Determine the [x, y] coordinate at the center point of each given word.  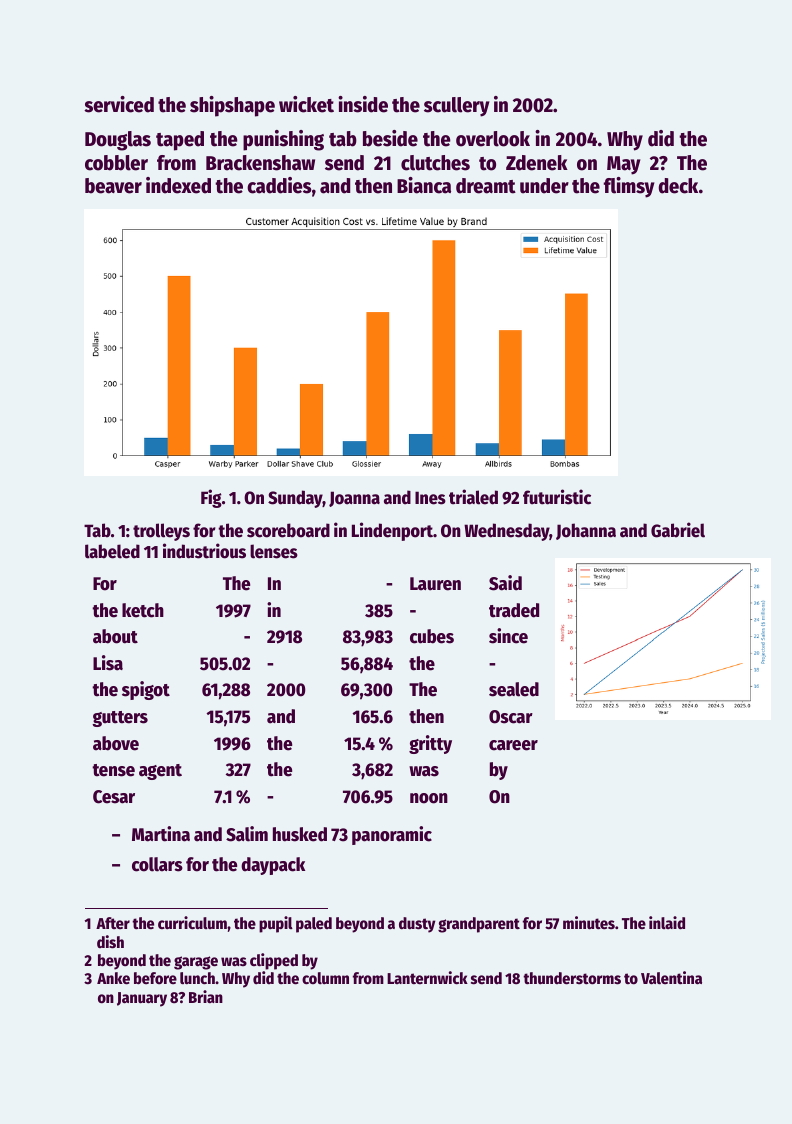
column [325, 978]
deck [678, 186]
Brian [206, 996]
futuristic [557, 497]
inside [363, 104]
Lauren [435, 584]
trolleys [161, 532]
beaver [113, 186]
